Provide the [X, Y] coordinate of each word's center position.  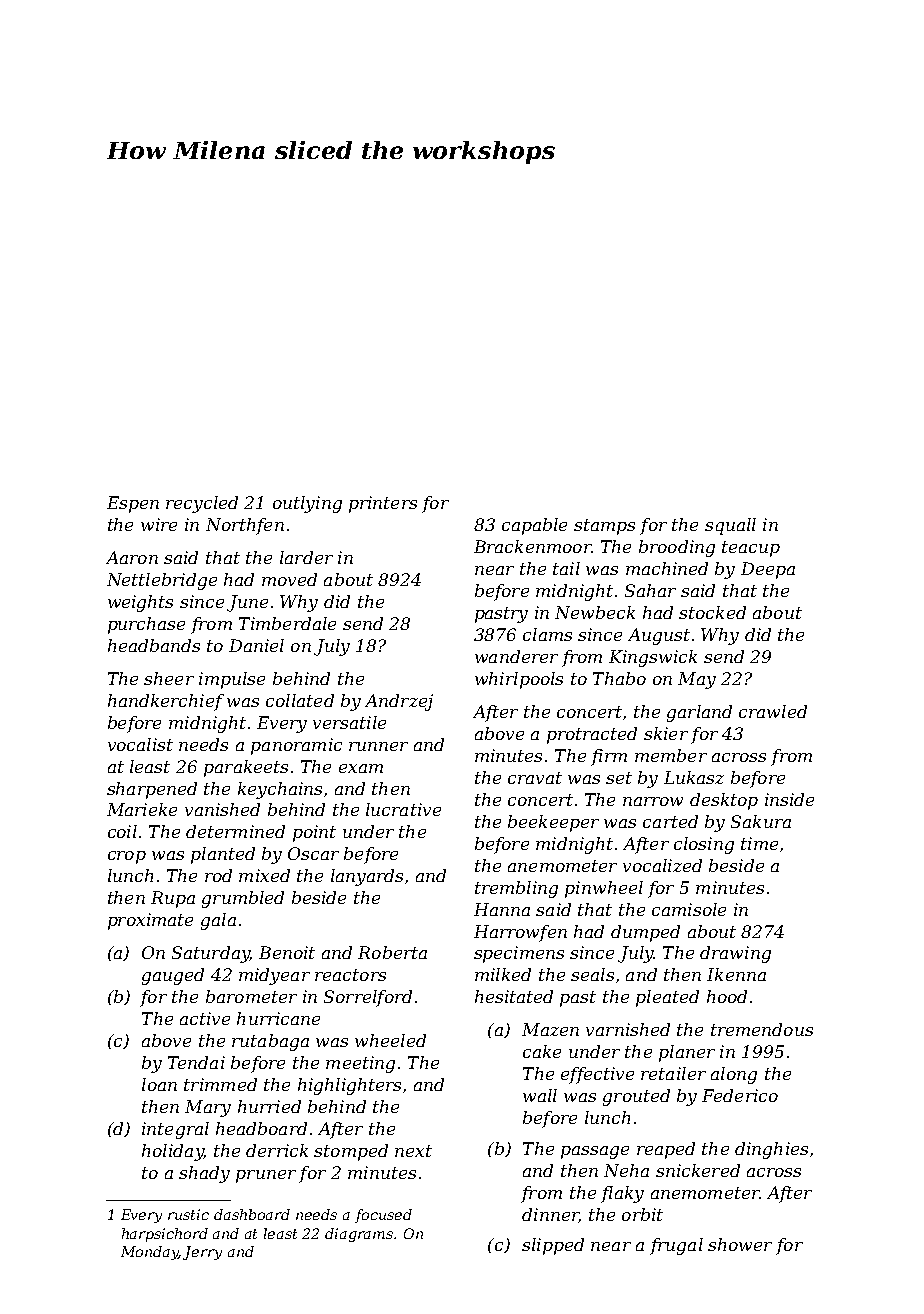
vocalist [140, 744]
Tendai [196, 1062]
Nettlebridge [162, 581]
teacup [751, 549]
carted [670, 821]
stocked [712, 612]
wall [540, 1095]
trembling [516, 889]
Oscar [313, 853]
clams [547, 634]
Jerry [202, 1253]
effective [597, 1075]
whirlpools [519, 680]
